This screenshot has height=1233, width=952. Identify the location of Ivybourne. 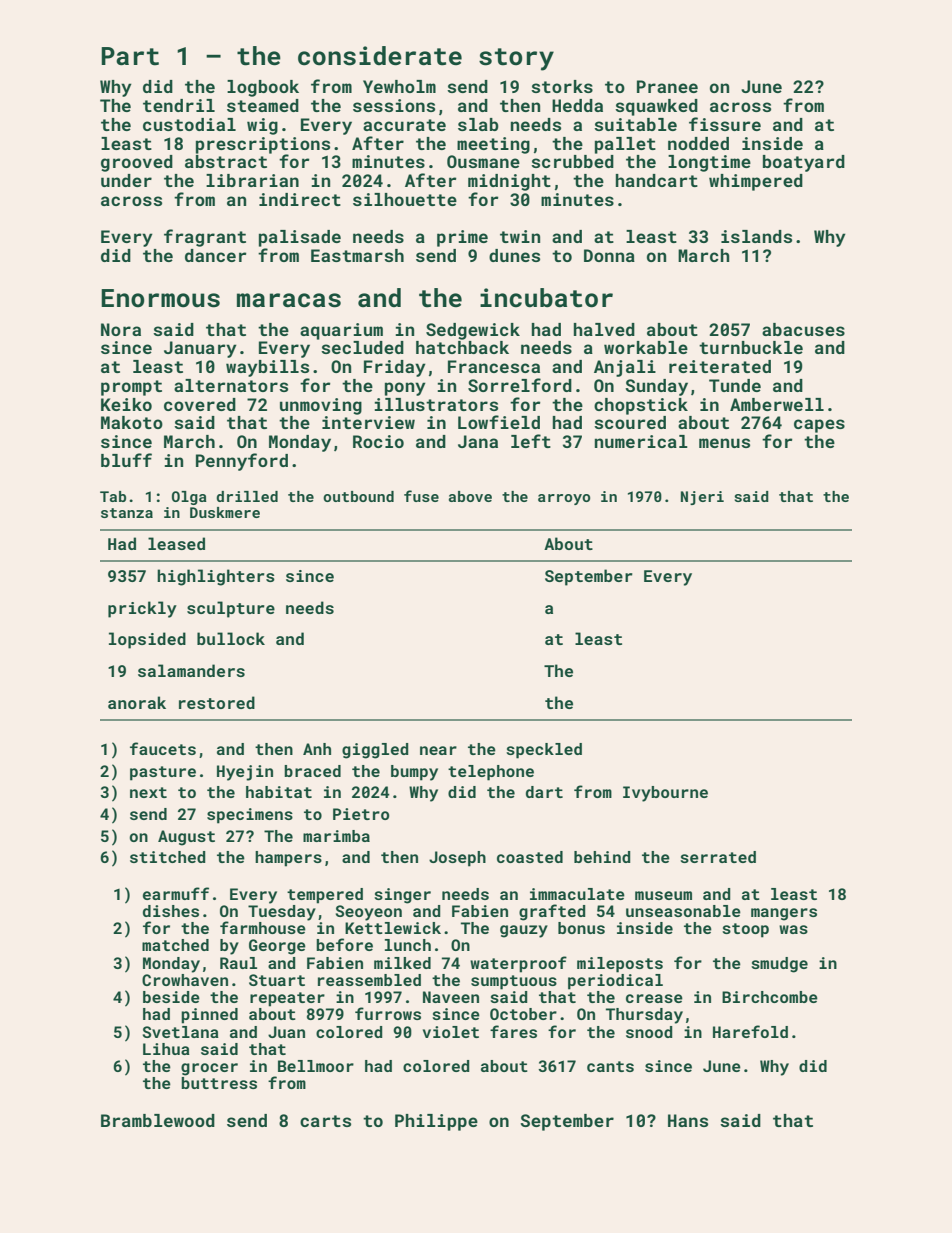
(665, 794).
